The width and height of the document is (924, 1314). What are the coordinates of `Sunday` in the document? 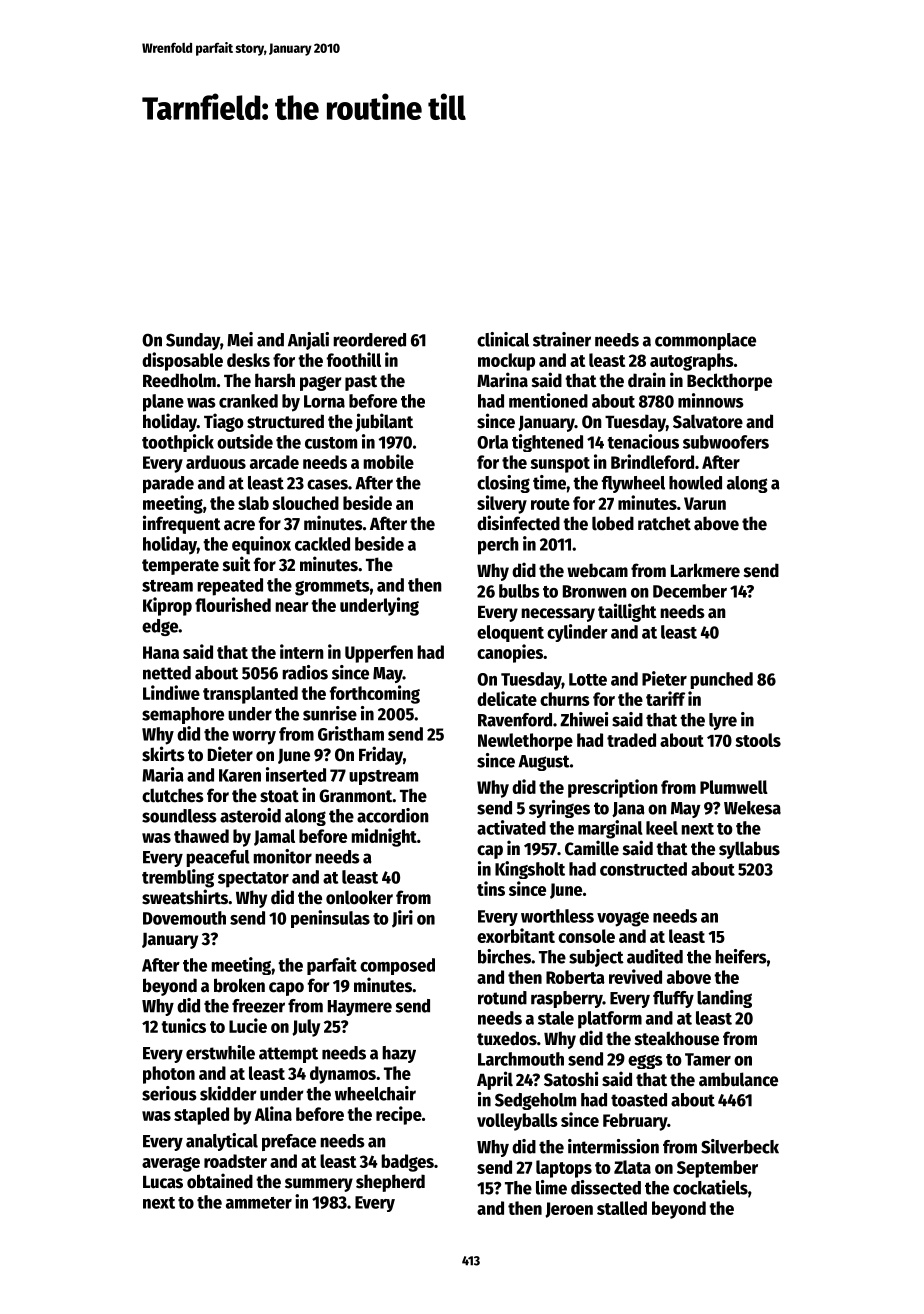 It's located at (193, 341).
